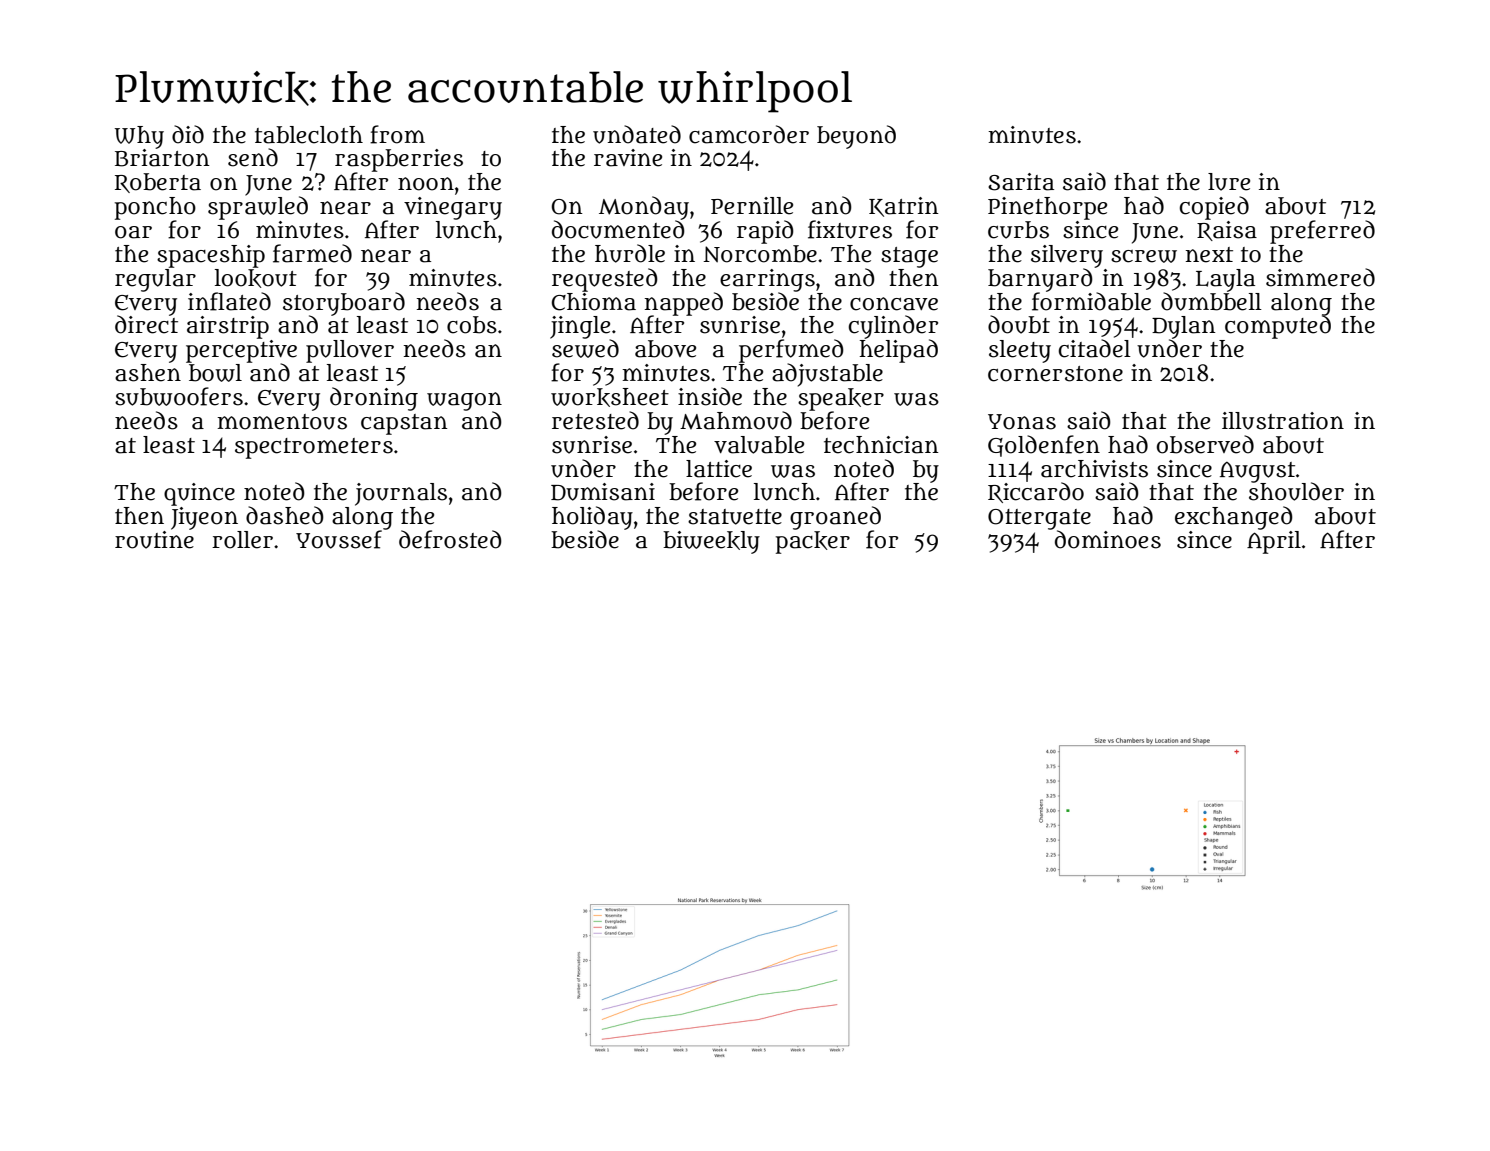 Image resolution: width=1490 pixels, height=1151 pixels. What do you see at coordinates (242, 540) in the image?
I see `roller` at bounding box center [242, 540].
